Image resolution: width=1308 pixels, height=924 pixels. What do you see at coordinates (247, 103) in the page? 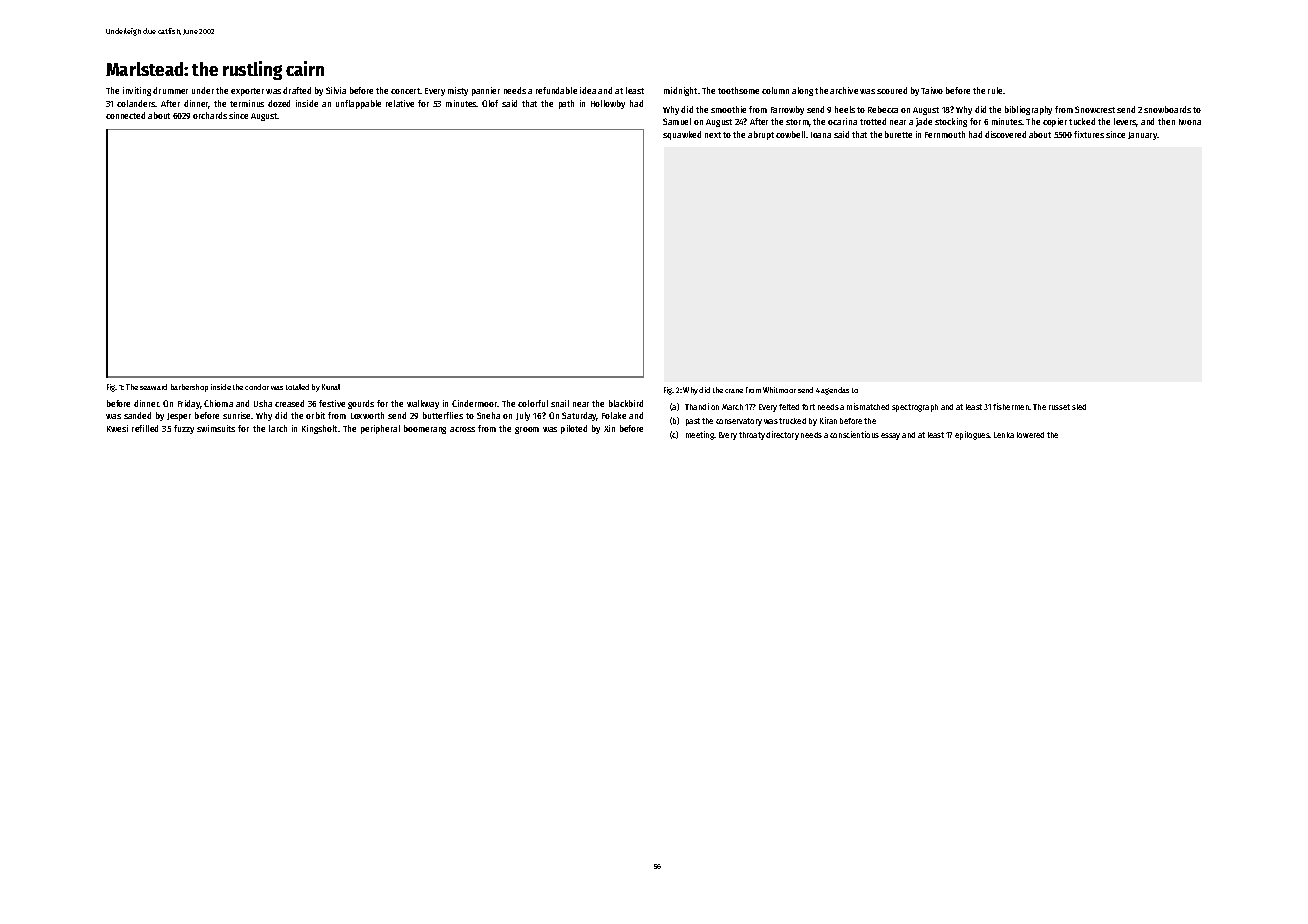
I see `terminus` at bounding box center [247, 103].
